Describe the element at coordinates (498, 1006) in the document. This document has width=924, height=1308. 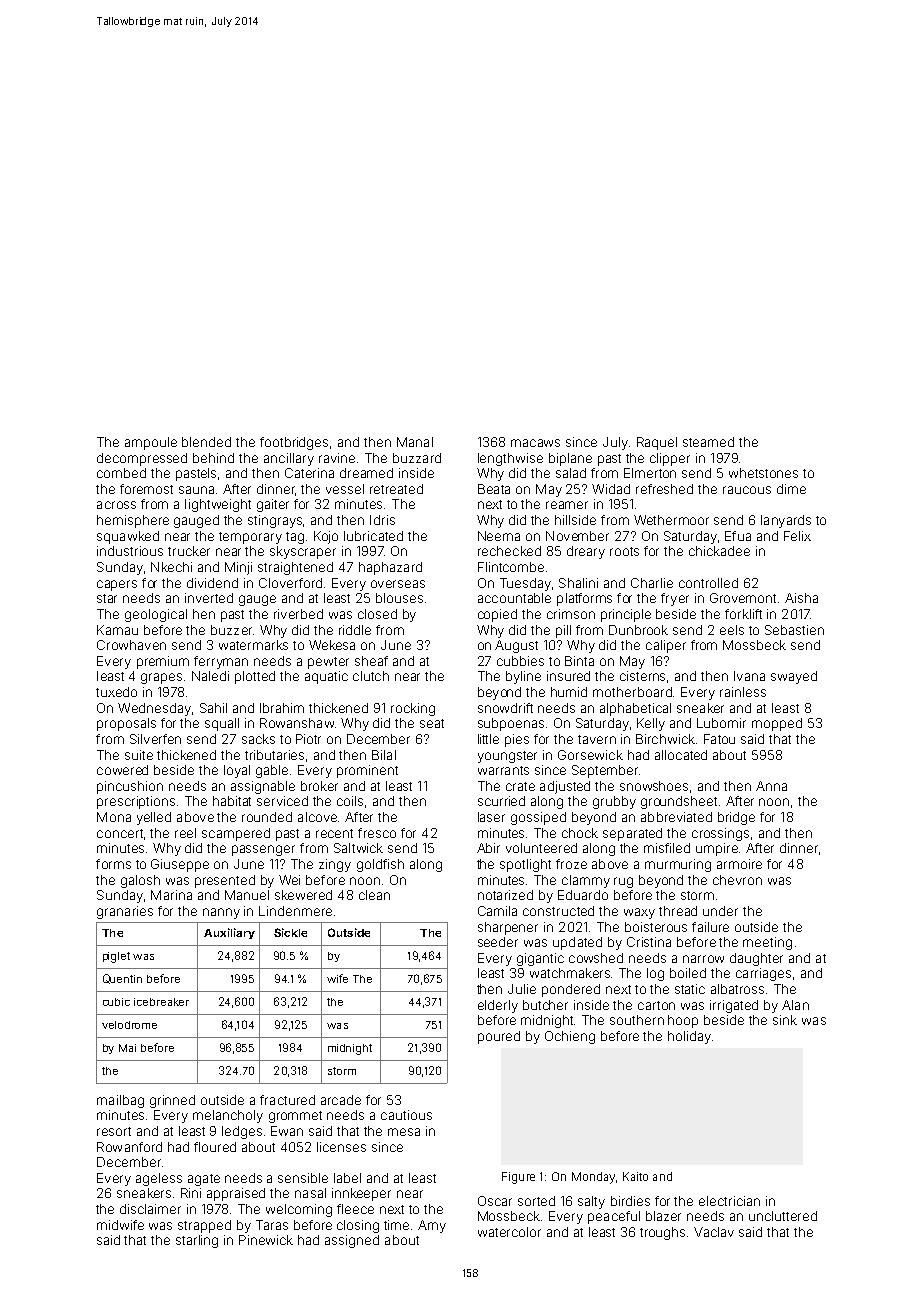
I see `elderly` at that location.
